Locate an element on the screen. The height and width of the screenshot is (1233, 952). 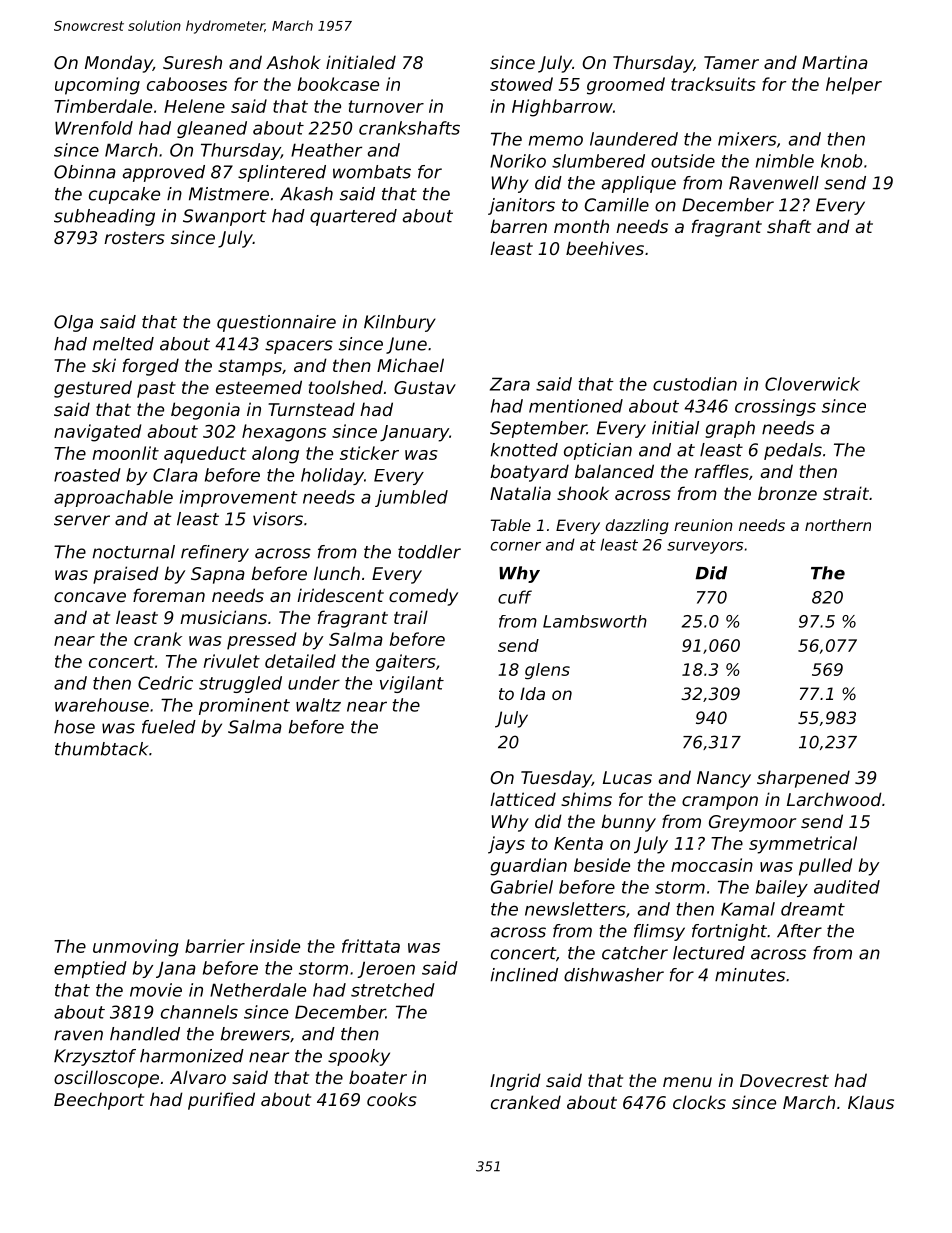
custodian is located at coordinates (695, 384).
